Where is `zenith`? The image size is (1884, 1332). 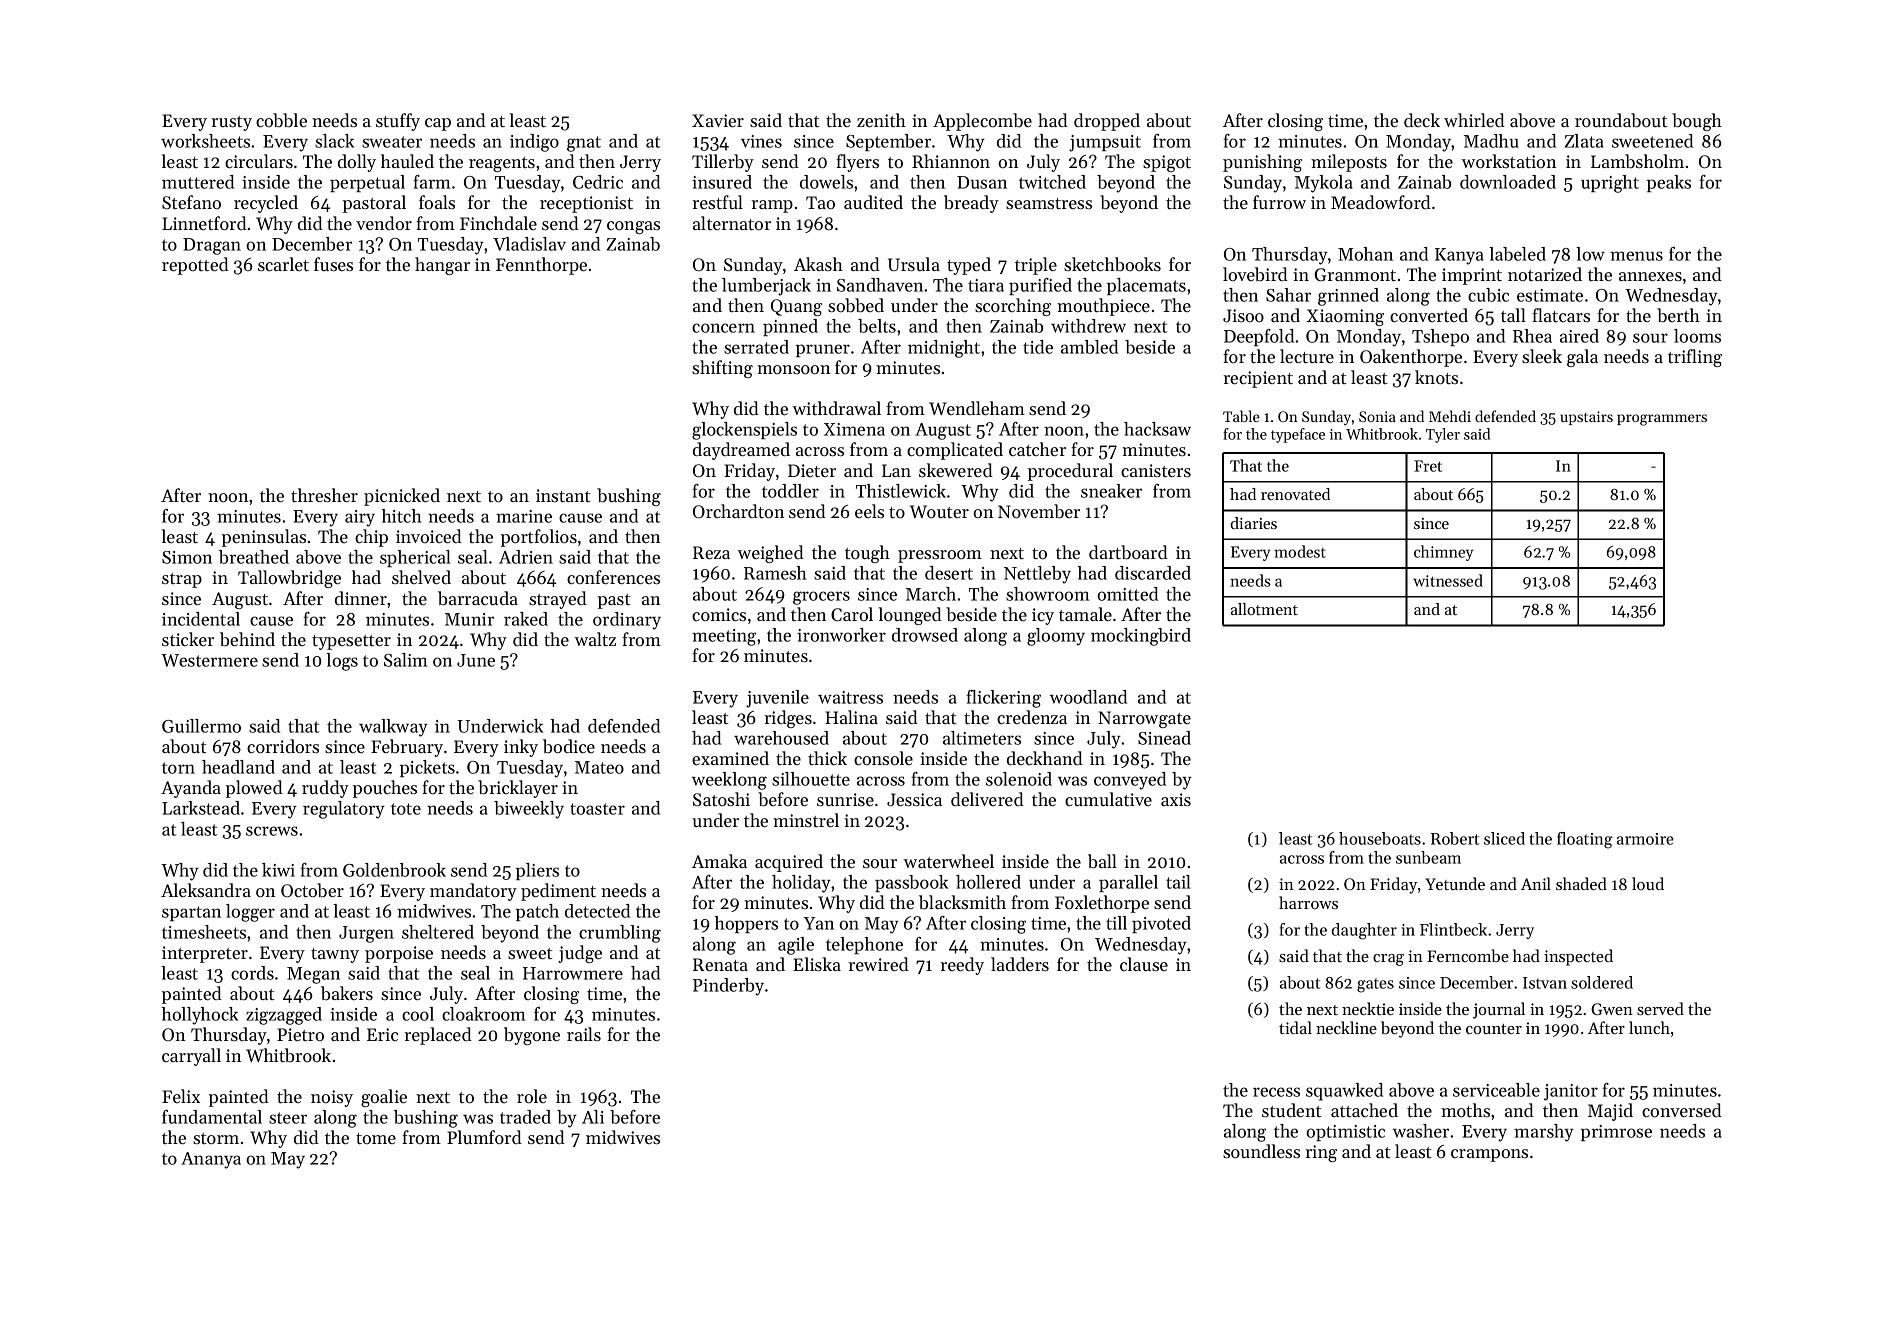
zenith is located at coordinates (881, 120).
